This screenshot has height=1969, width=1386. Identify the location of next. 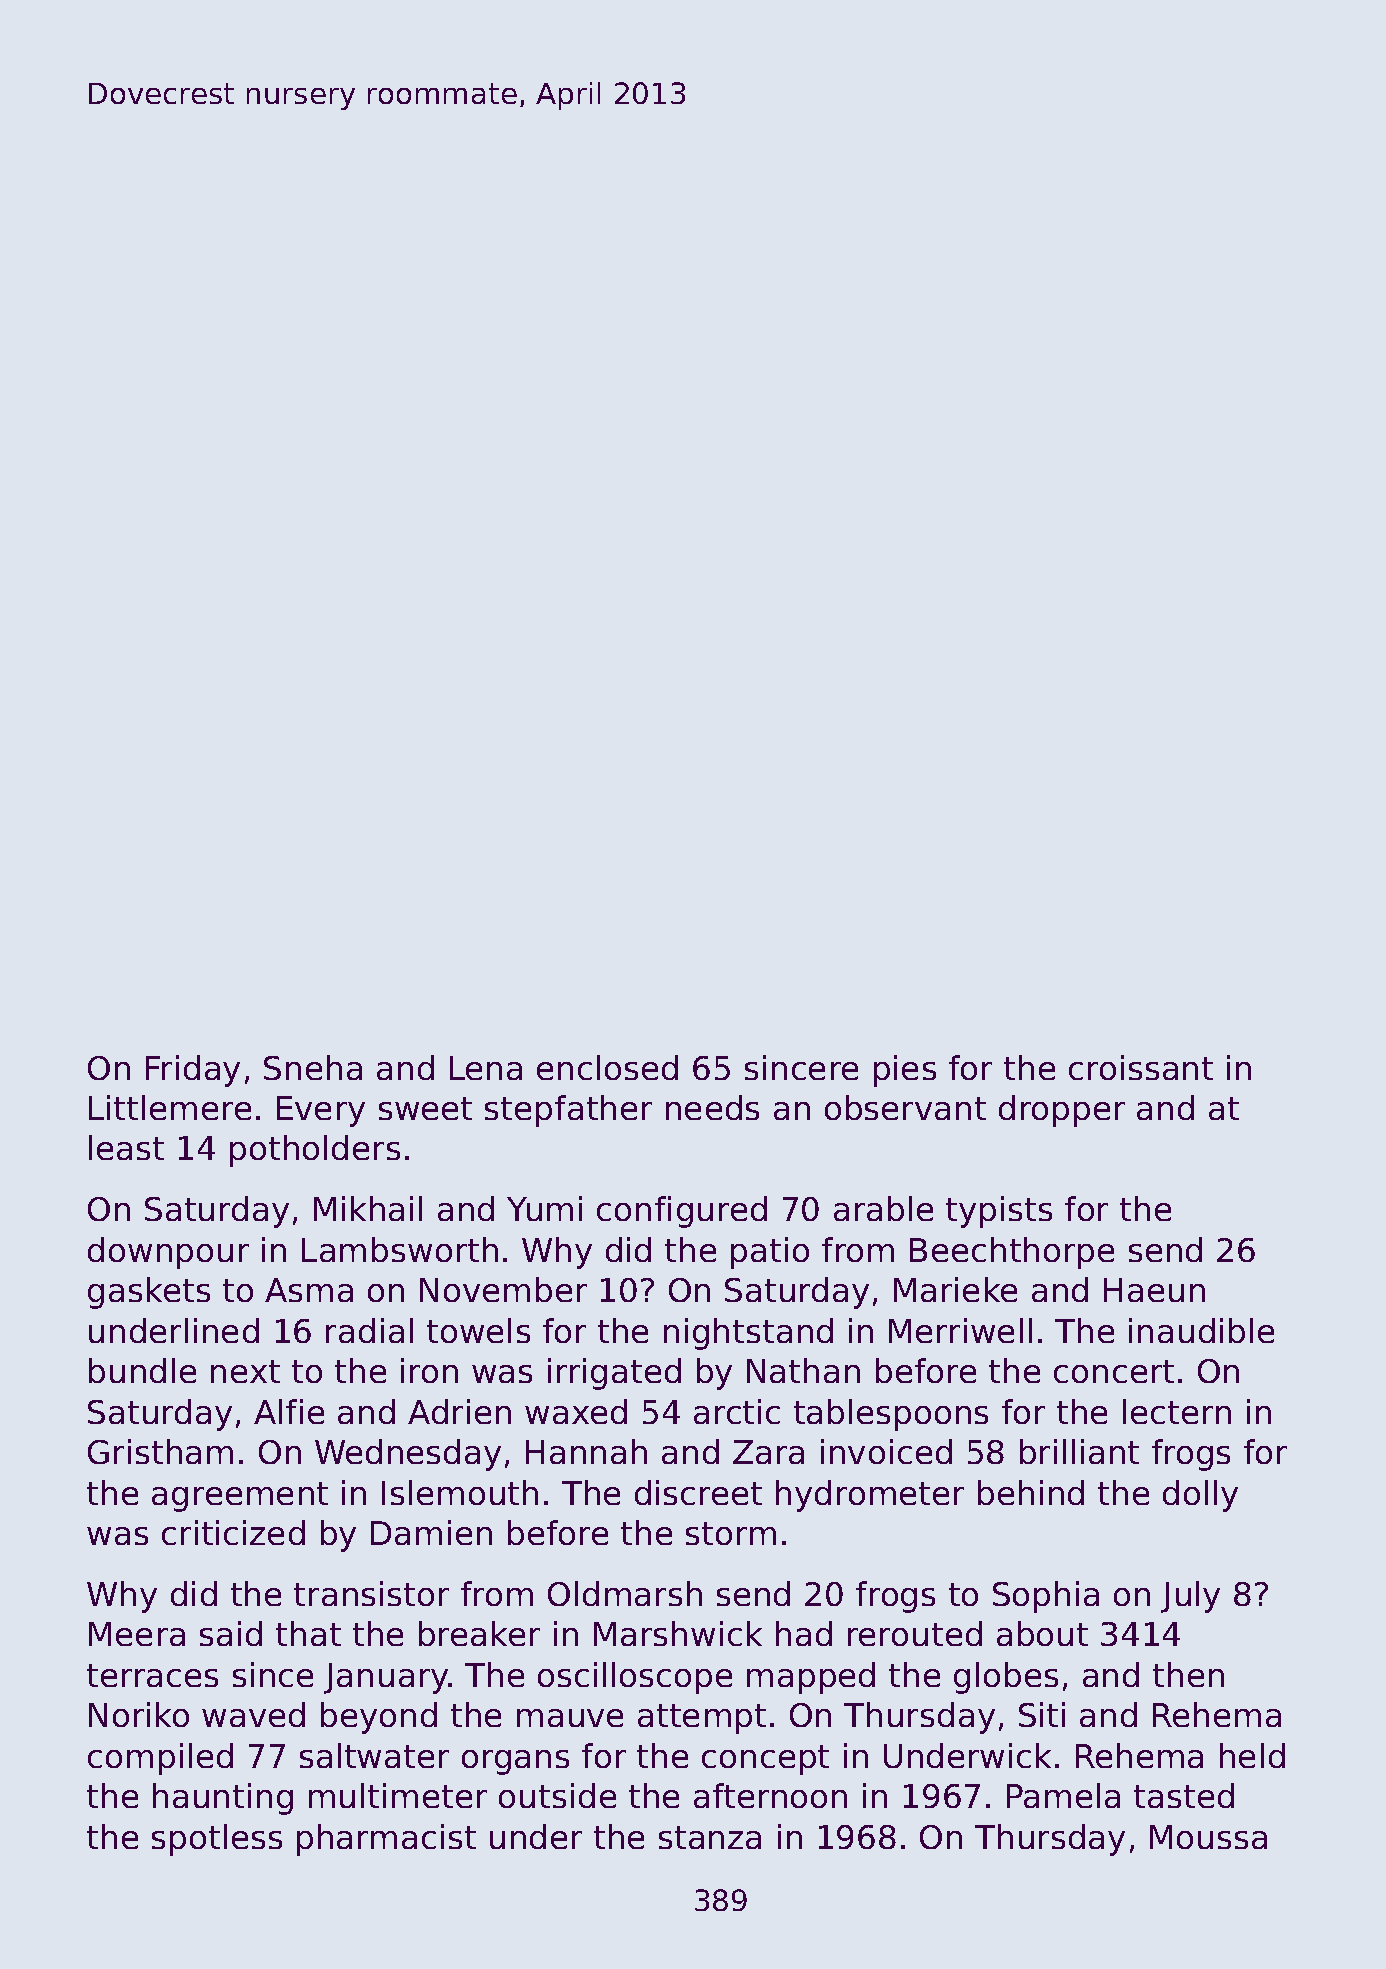
(245, 1371).
